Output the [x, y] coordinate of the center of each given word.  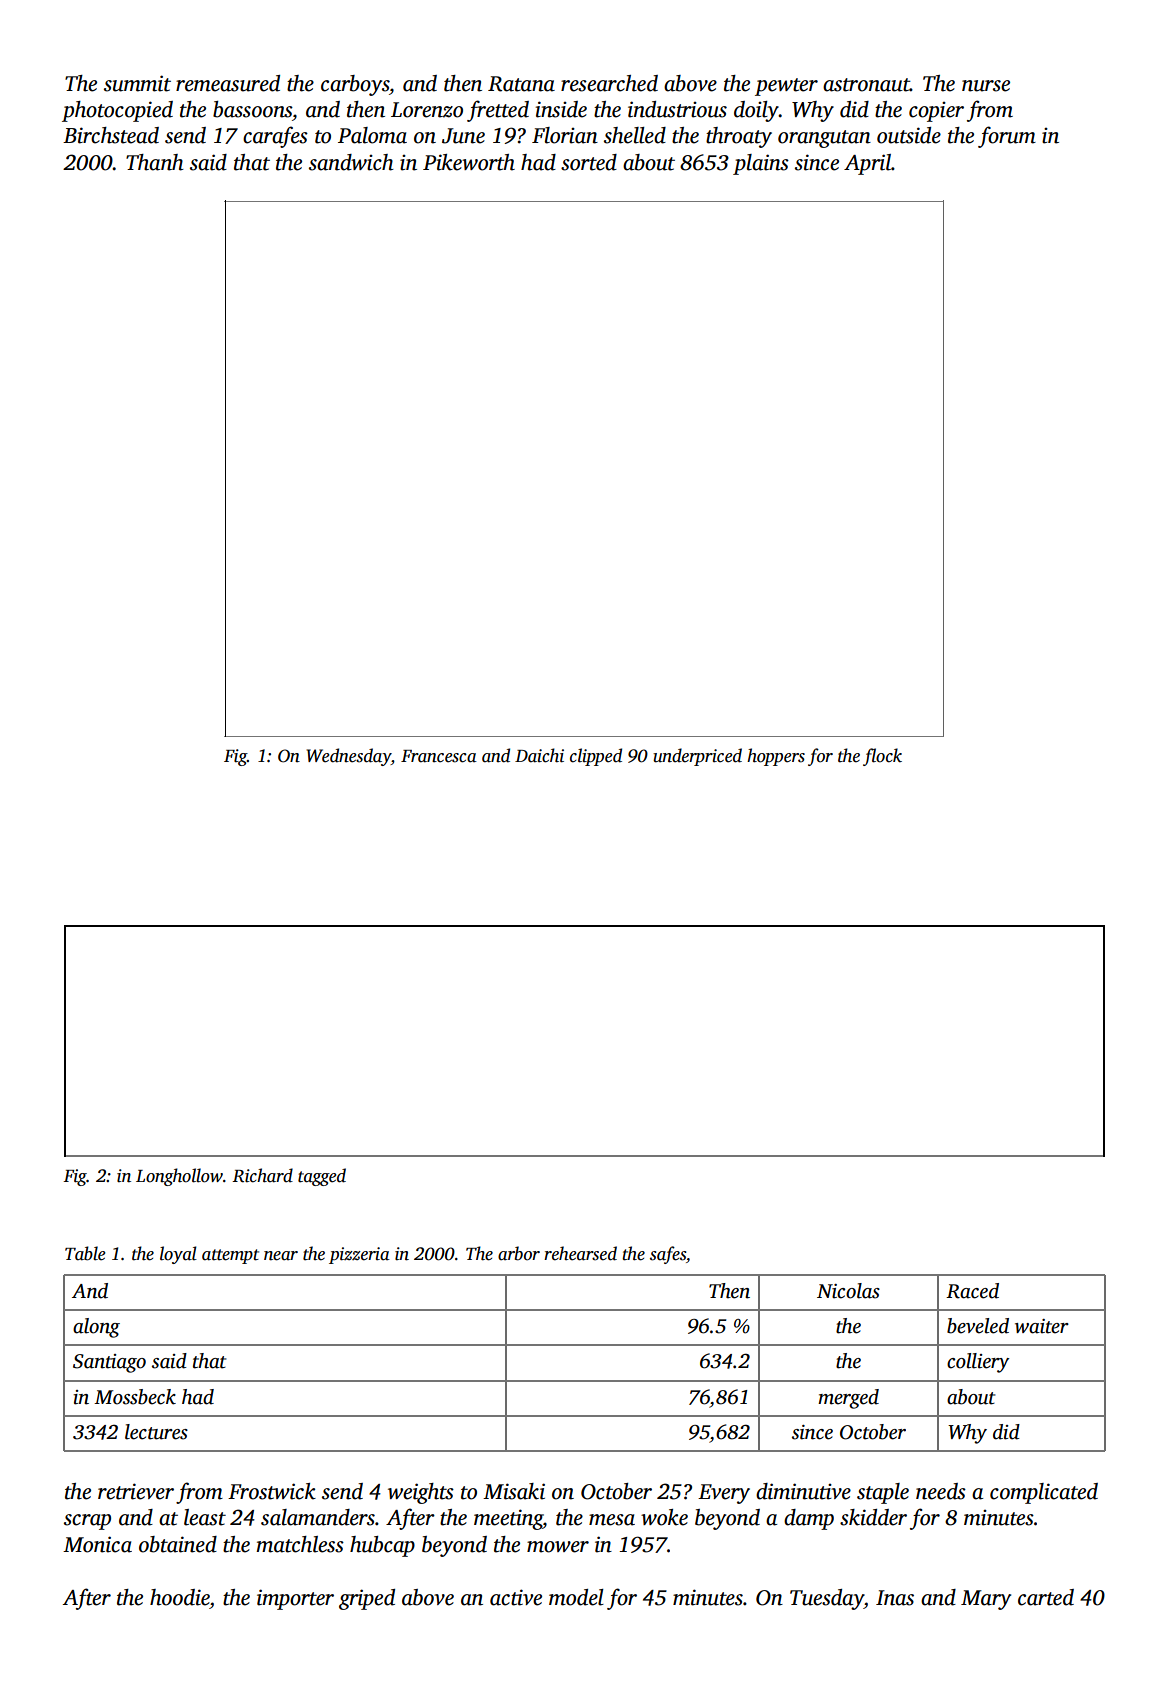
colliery [978, 1363]
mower [558, 1547]
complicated [1044, 1493]
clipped [596, 757]
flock [882, 757]
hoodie [180, 1597]
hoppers [776, 757]
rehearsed [580, 1253]
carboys [355, 85]
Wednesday [349, 757]
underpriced [697, 757]
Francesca [439, 756]
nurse [986, 86]
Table [85, 1253]
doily [756, 111]
